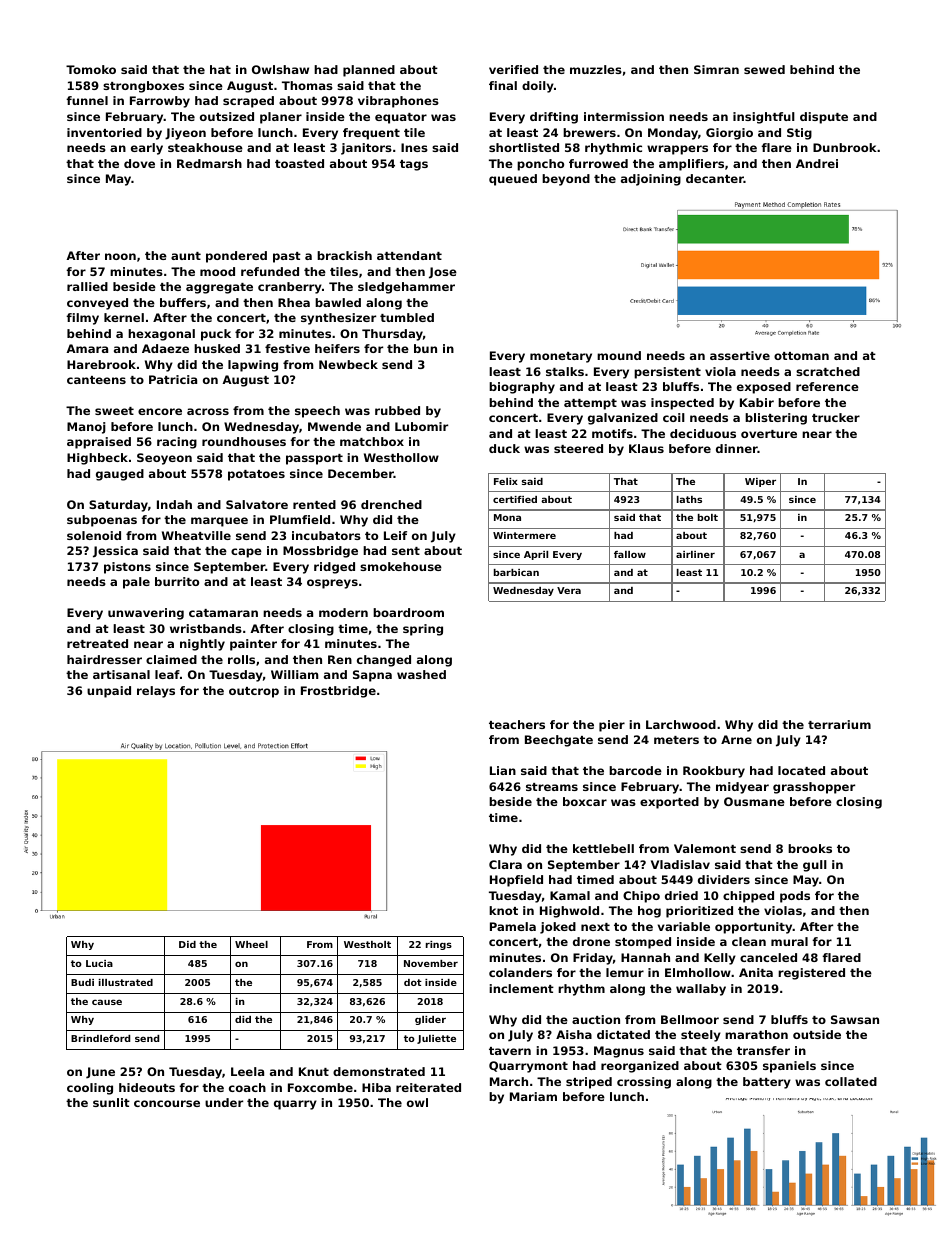 This screenshot has height=1233, width=952. I want to click on Lucia, so click(99, 963).
